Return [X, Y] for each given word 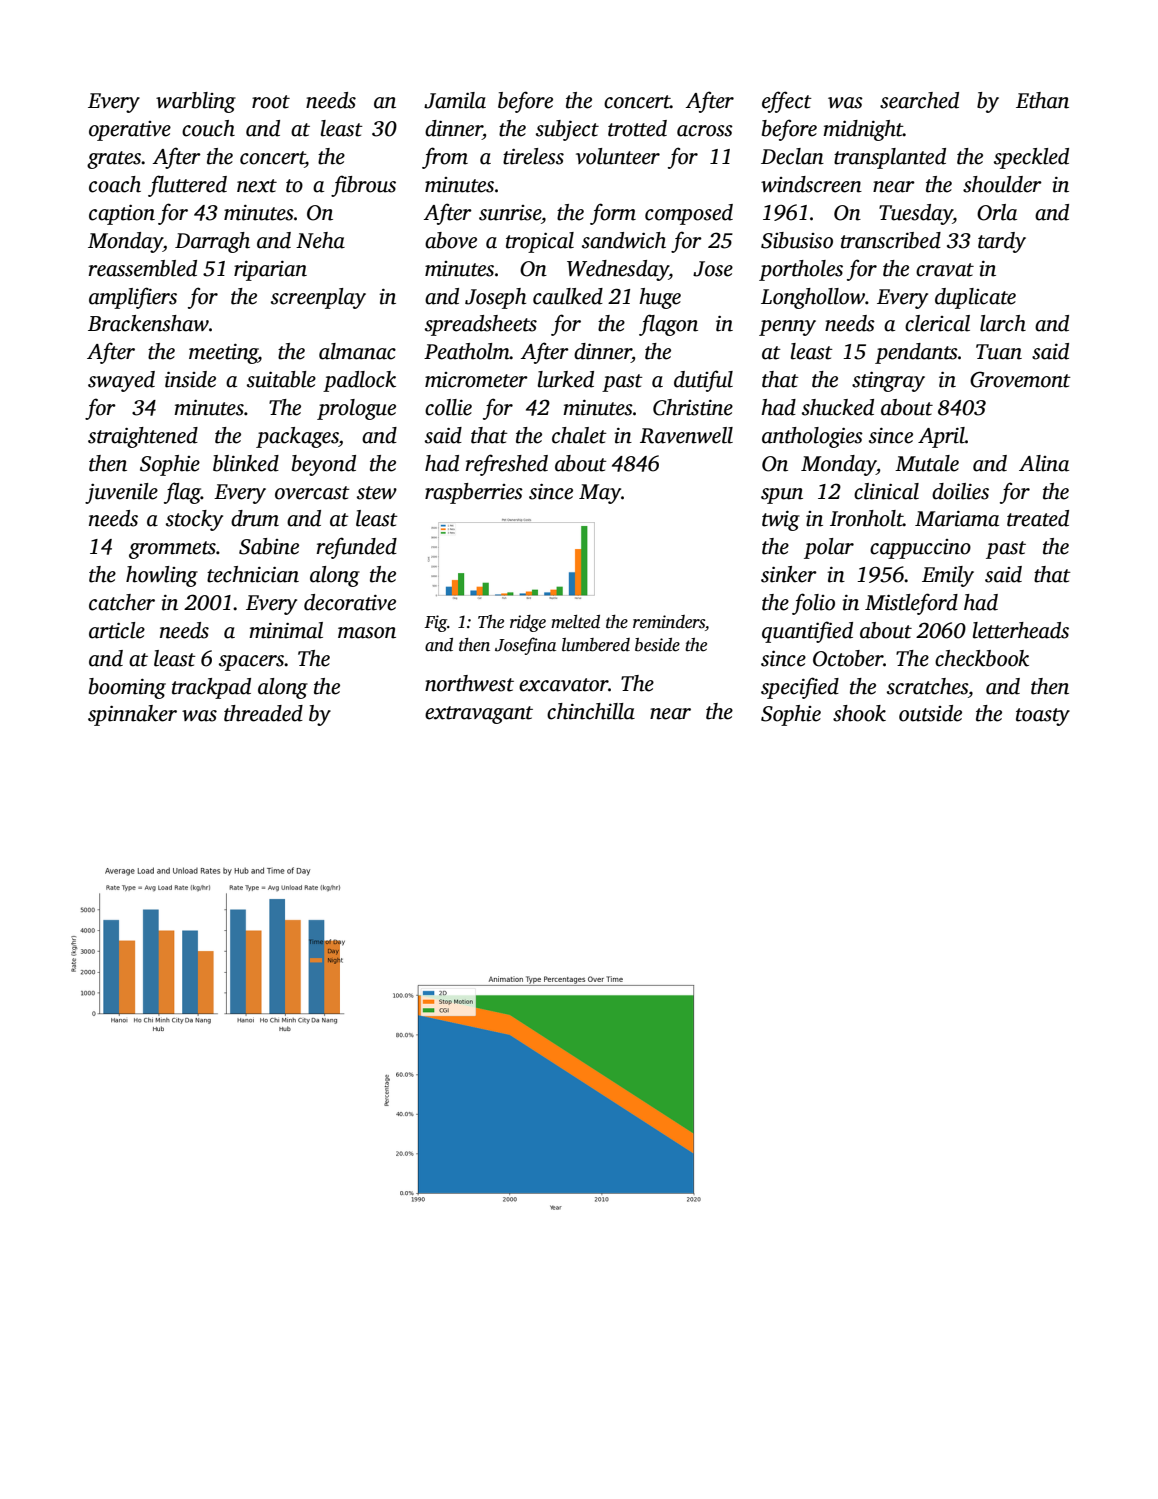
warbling [196, 102]
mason [367, 633]
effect [787, 102]
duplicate [975, 298]
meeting [223, 354]
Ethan [1042, 100]
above [451, 240]
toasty [1043, 717]
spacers [251, 663]
